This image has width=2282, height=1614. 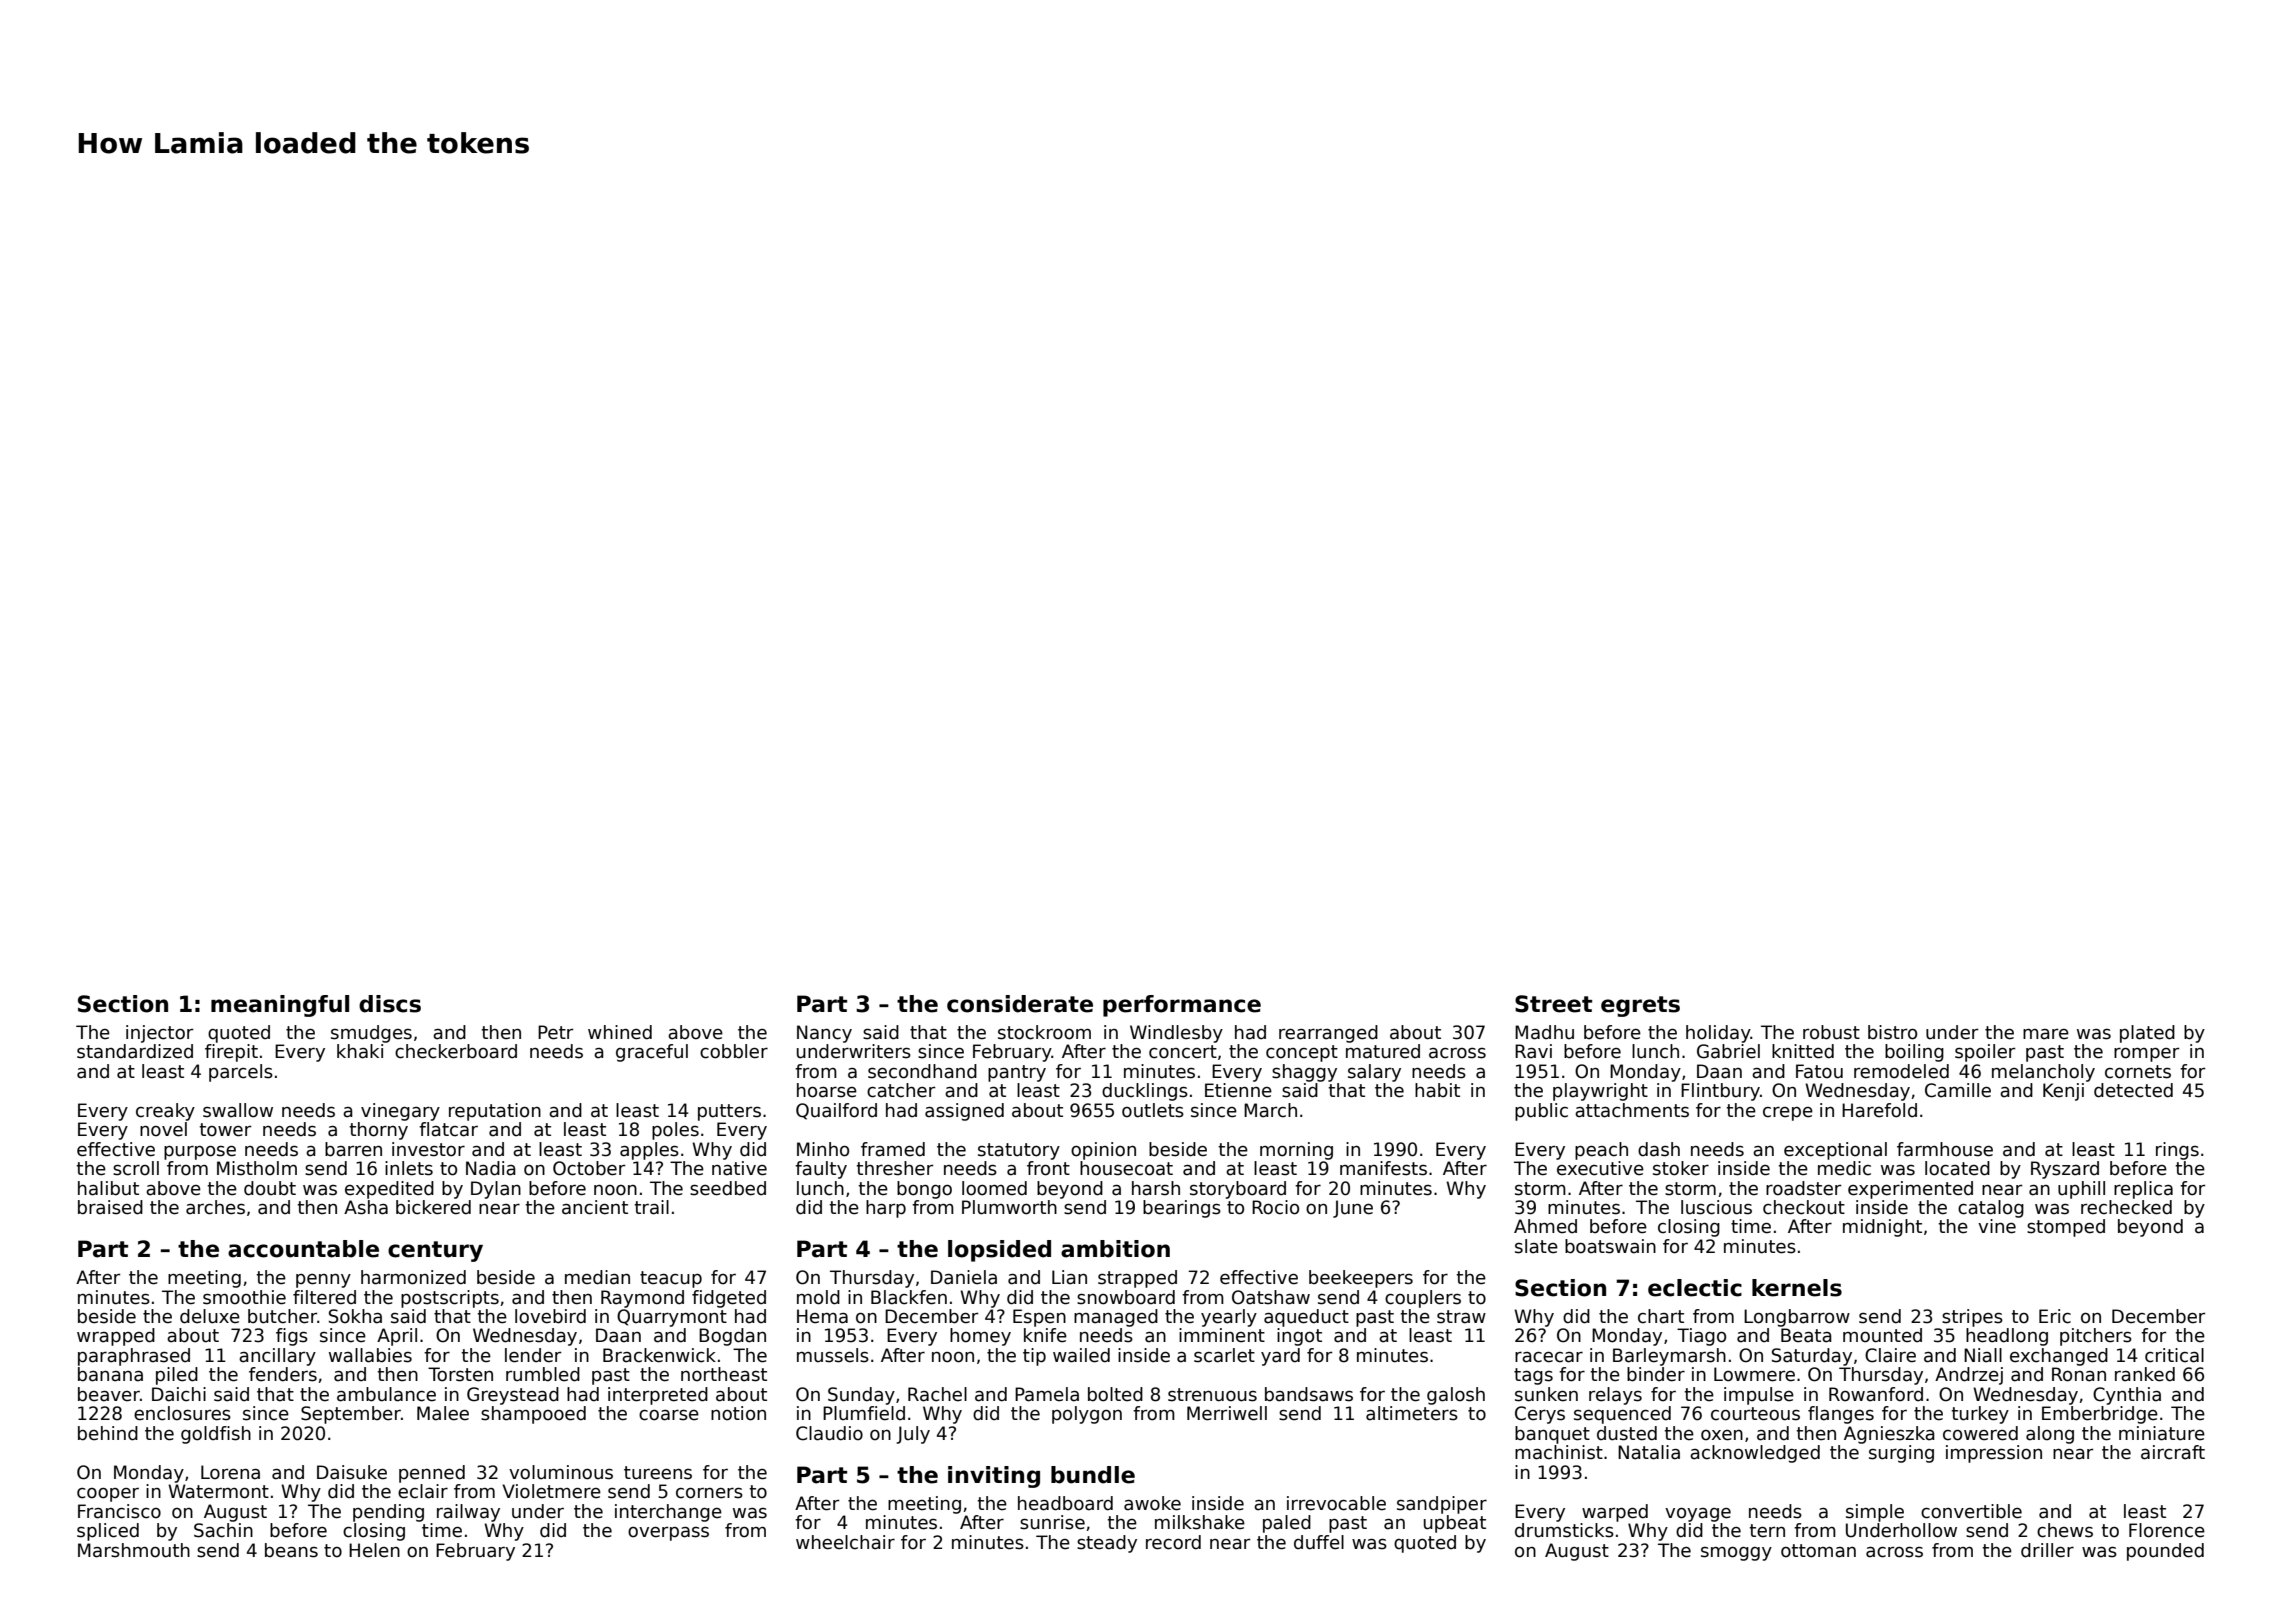 I want to click on Flintbury, so click(x=1720, y=1092).
